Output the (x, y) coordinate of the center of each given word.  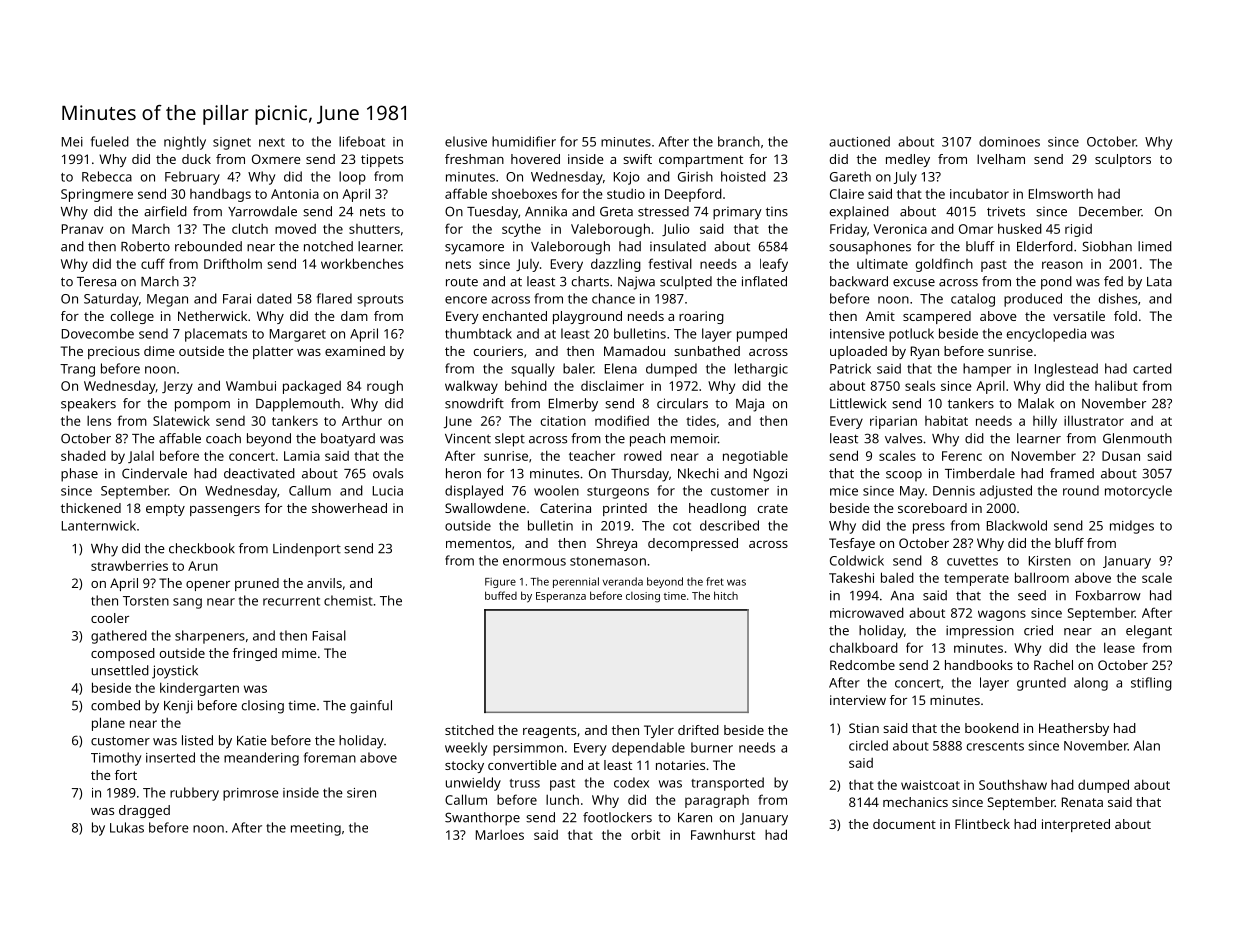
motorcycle (1138, 492)
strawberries (129, 565)
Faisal (329, 635)
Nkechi (698, 473)
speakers (88, 405)
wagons (1002, 615)
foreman (330, 757)
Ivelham (1001, 159)
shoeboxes (524, 194)
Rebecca (107, 176)
